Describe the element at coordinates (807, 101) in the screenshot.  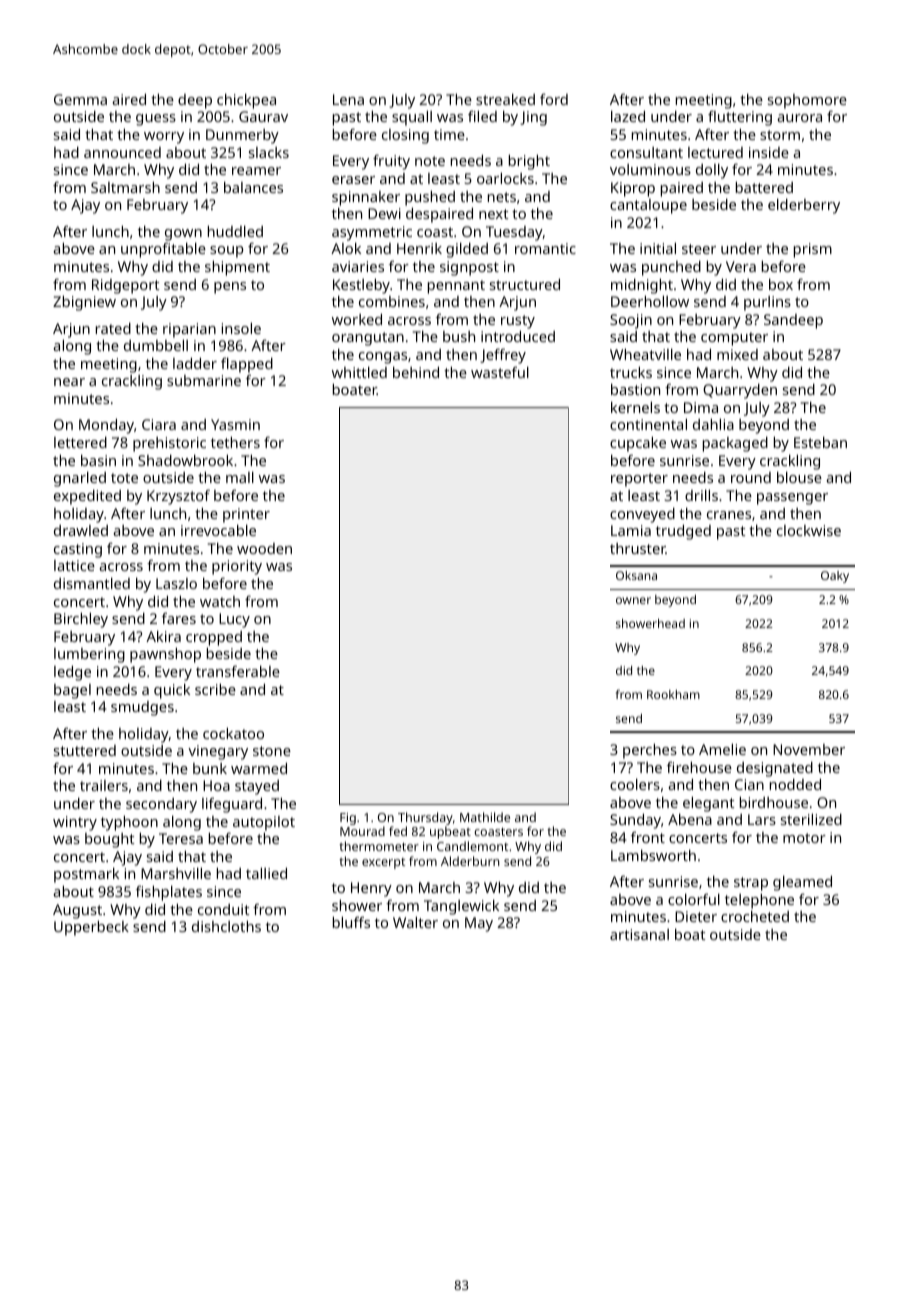
I see `sophomore` at that location.
